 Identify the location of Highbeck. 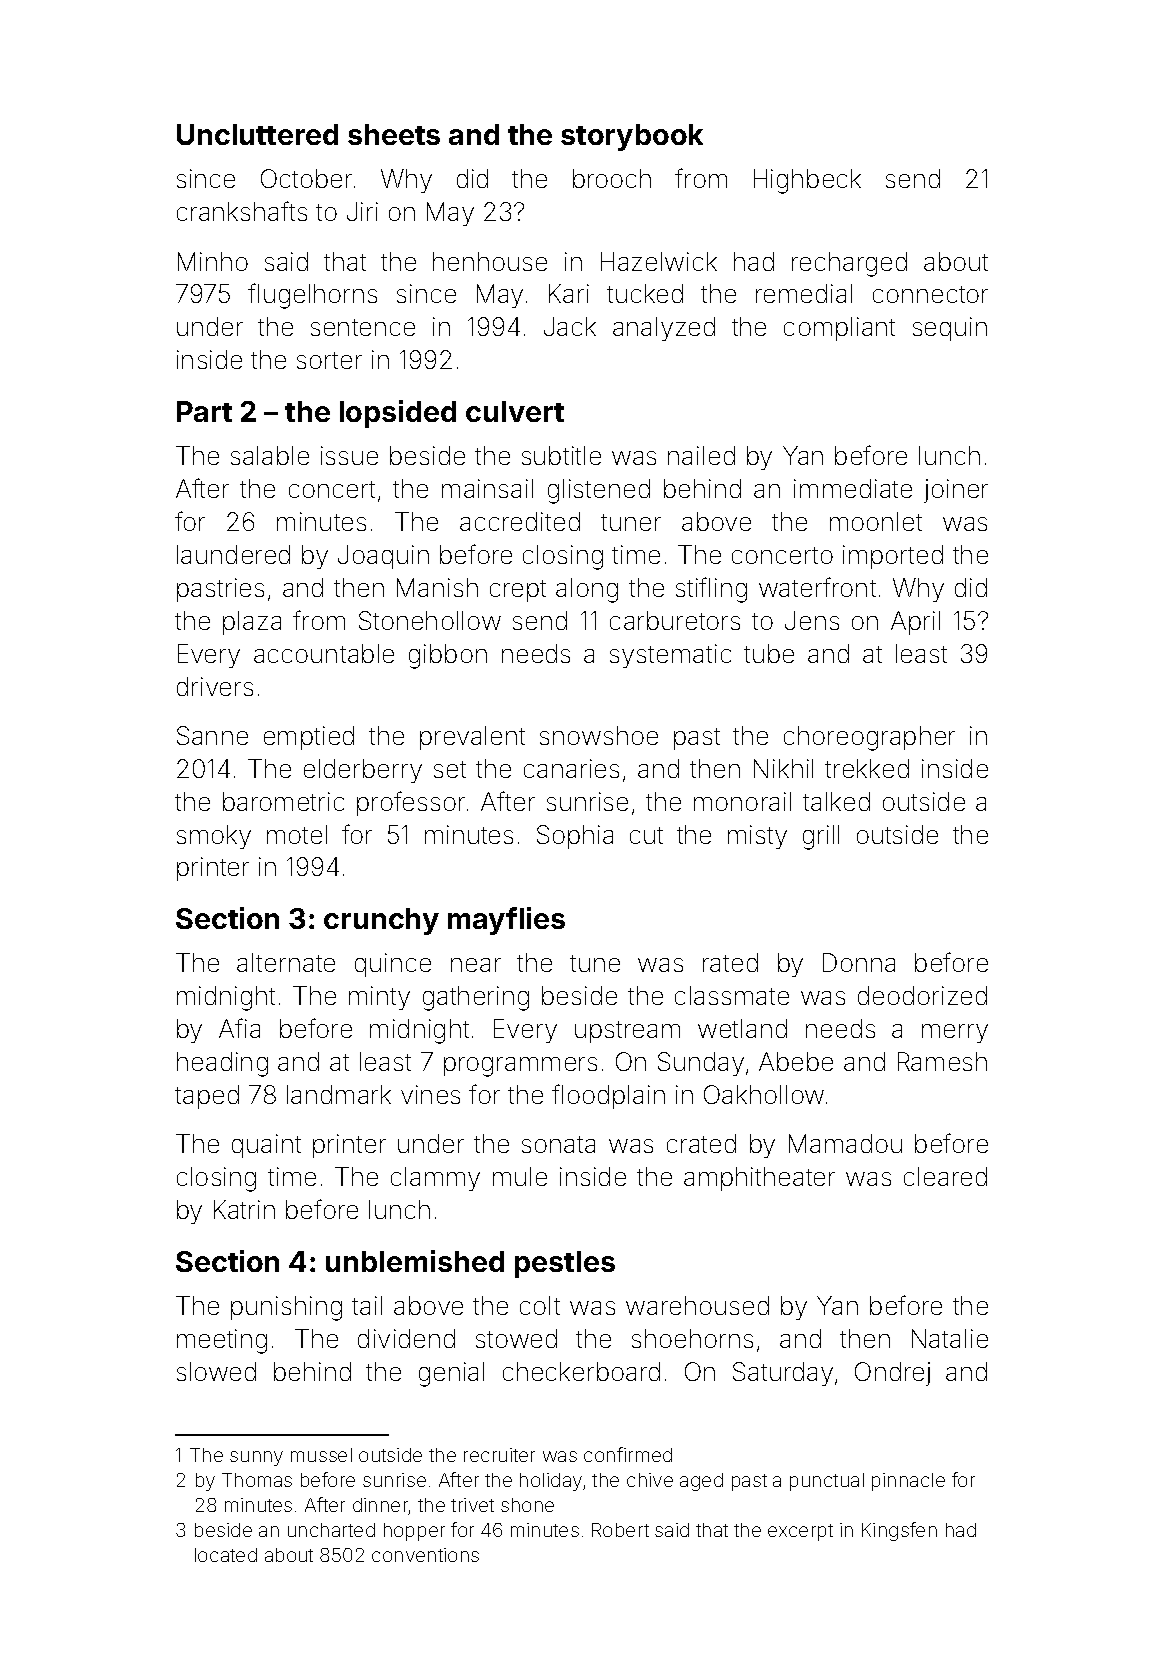
(807, 181).
